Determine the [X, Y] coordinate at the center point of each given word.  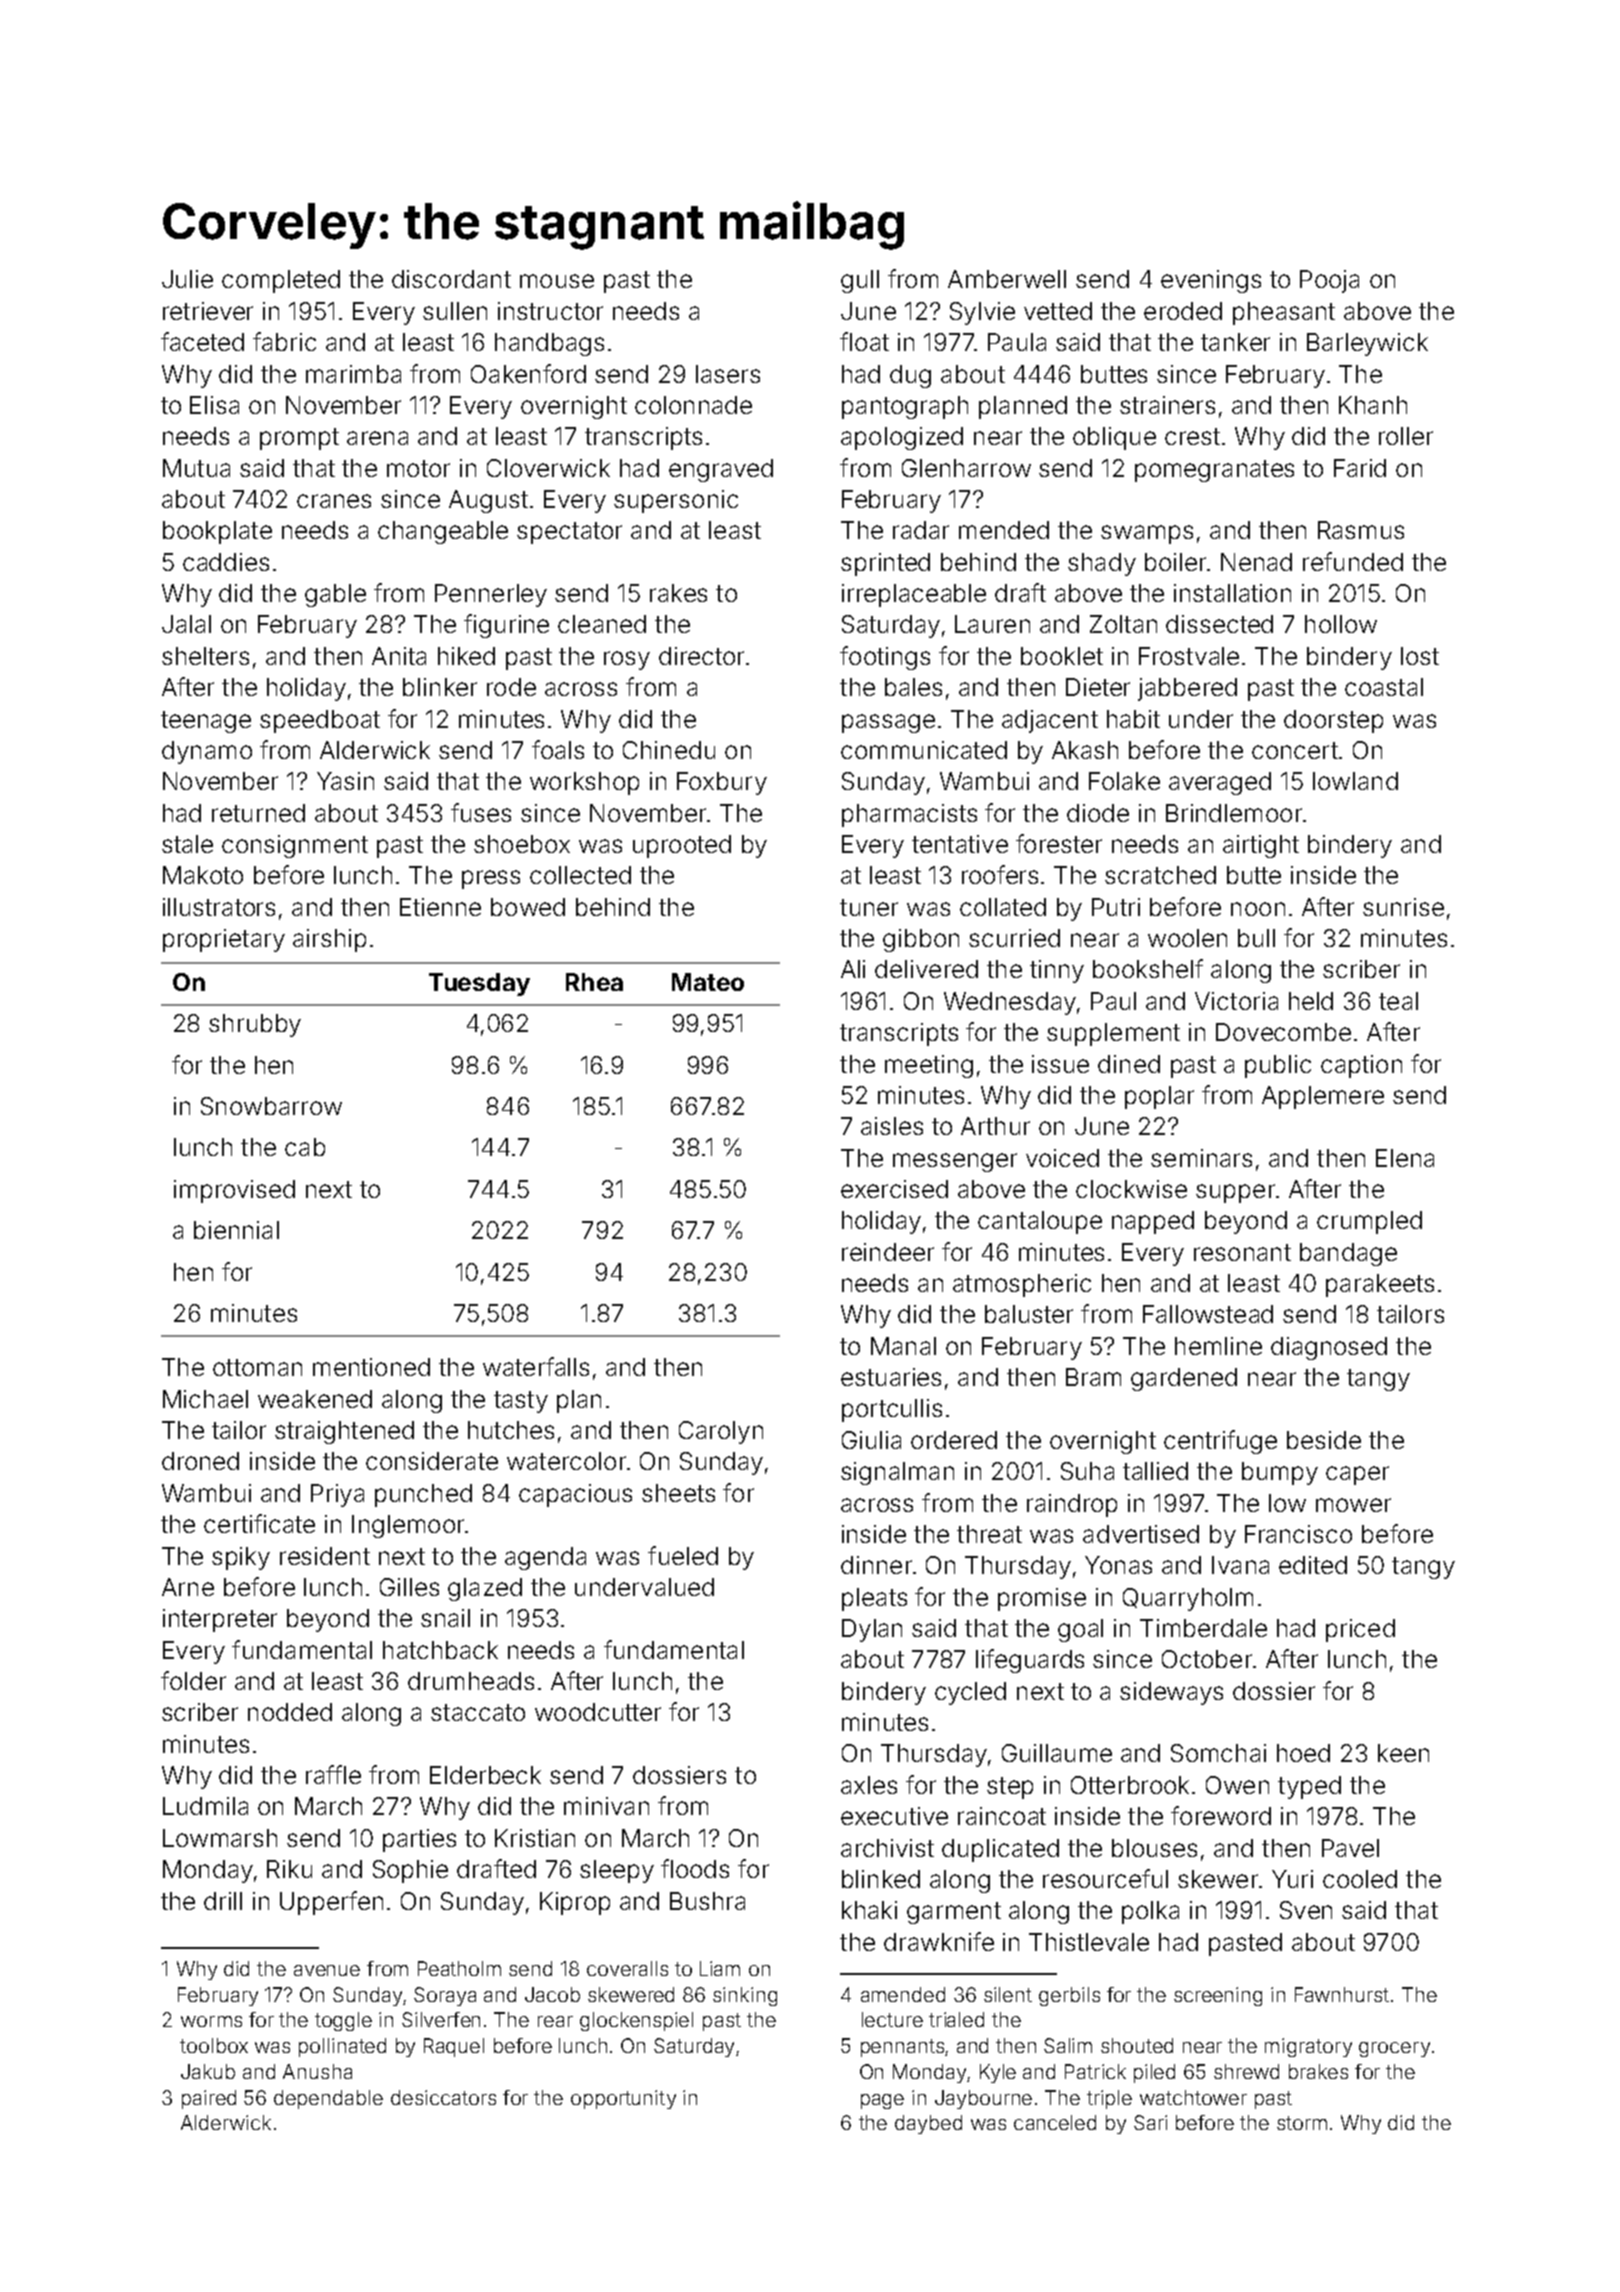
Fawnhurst [1342, 1994]
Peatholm [459, 1968]
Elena [1405, 1158]
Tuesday [479, 984]
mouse [557, 281]
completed [281, 281]
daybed [928, 2124]
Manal [903, 1346]
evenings [1211, 281]
